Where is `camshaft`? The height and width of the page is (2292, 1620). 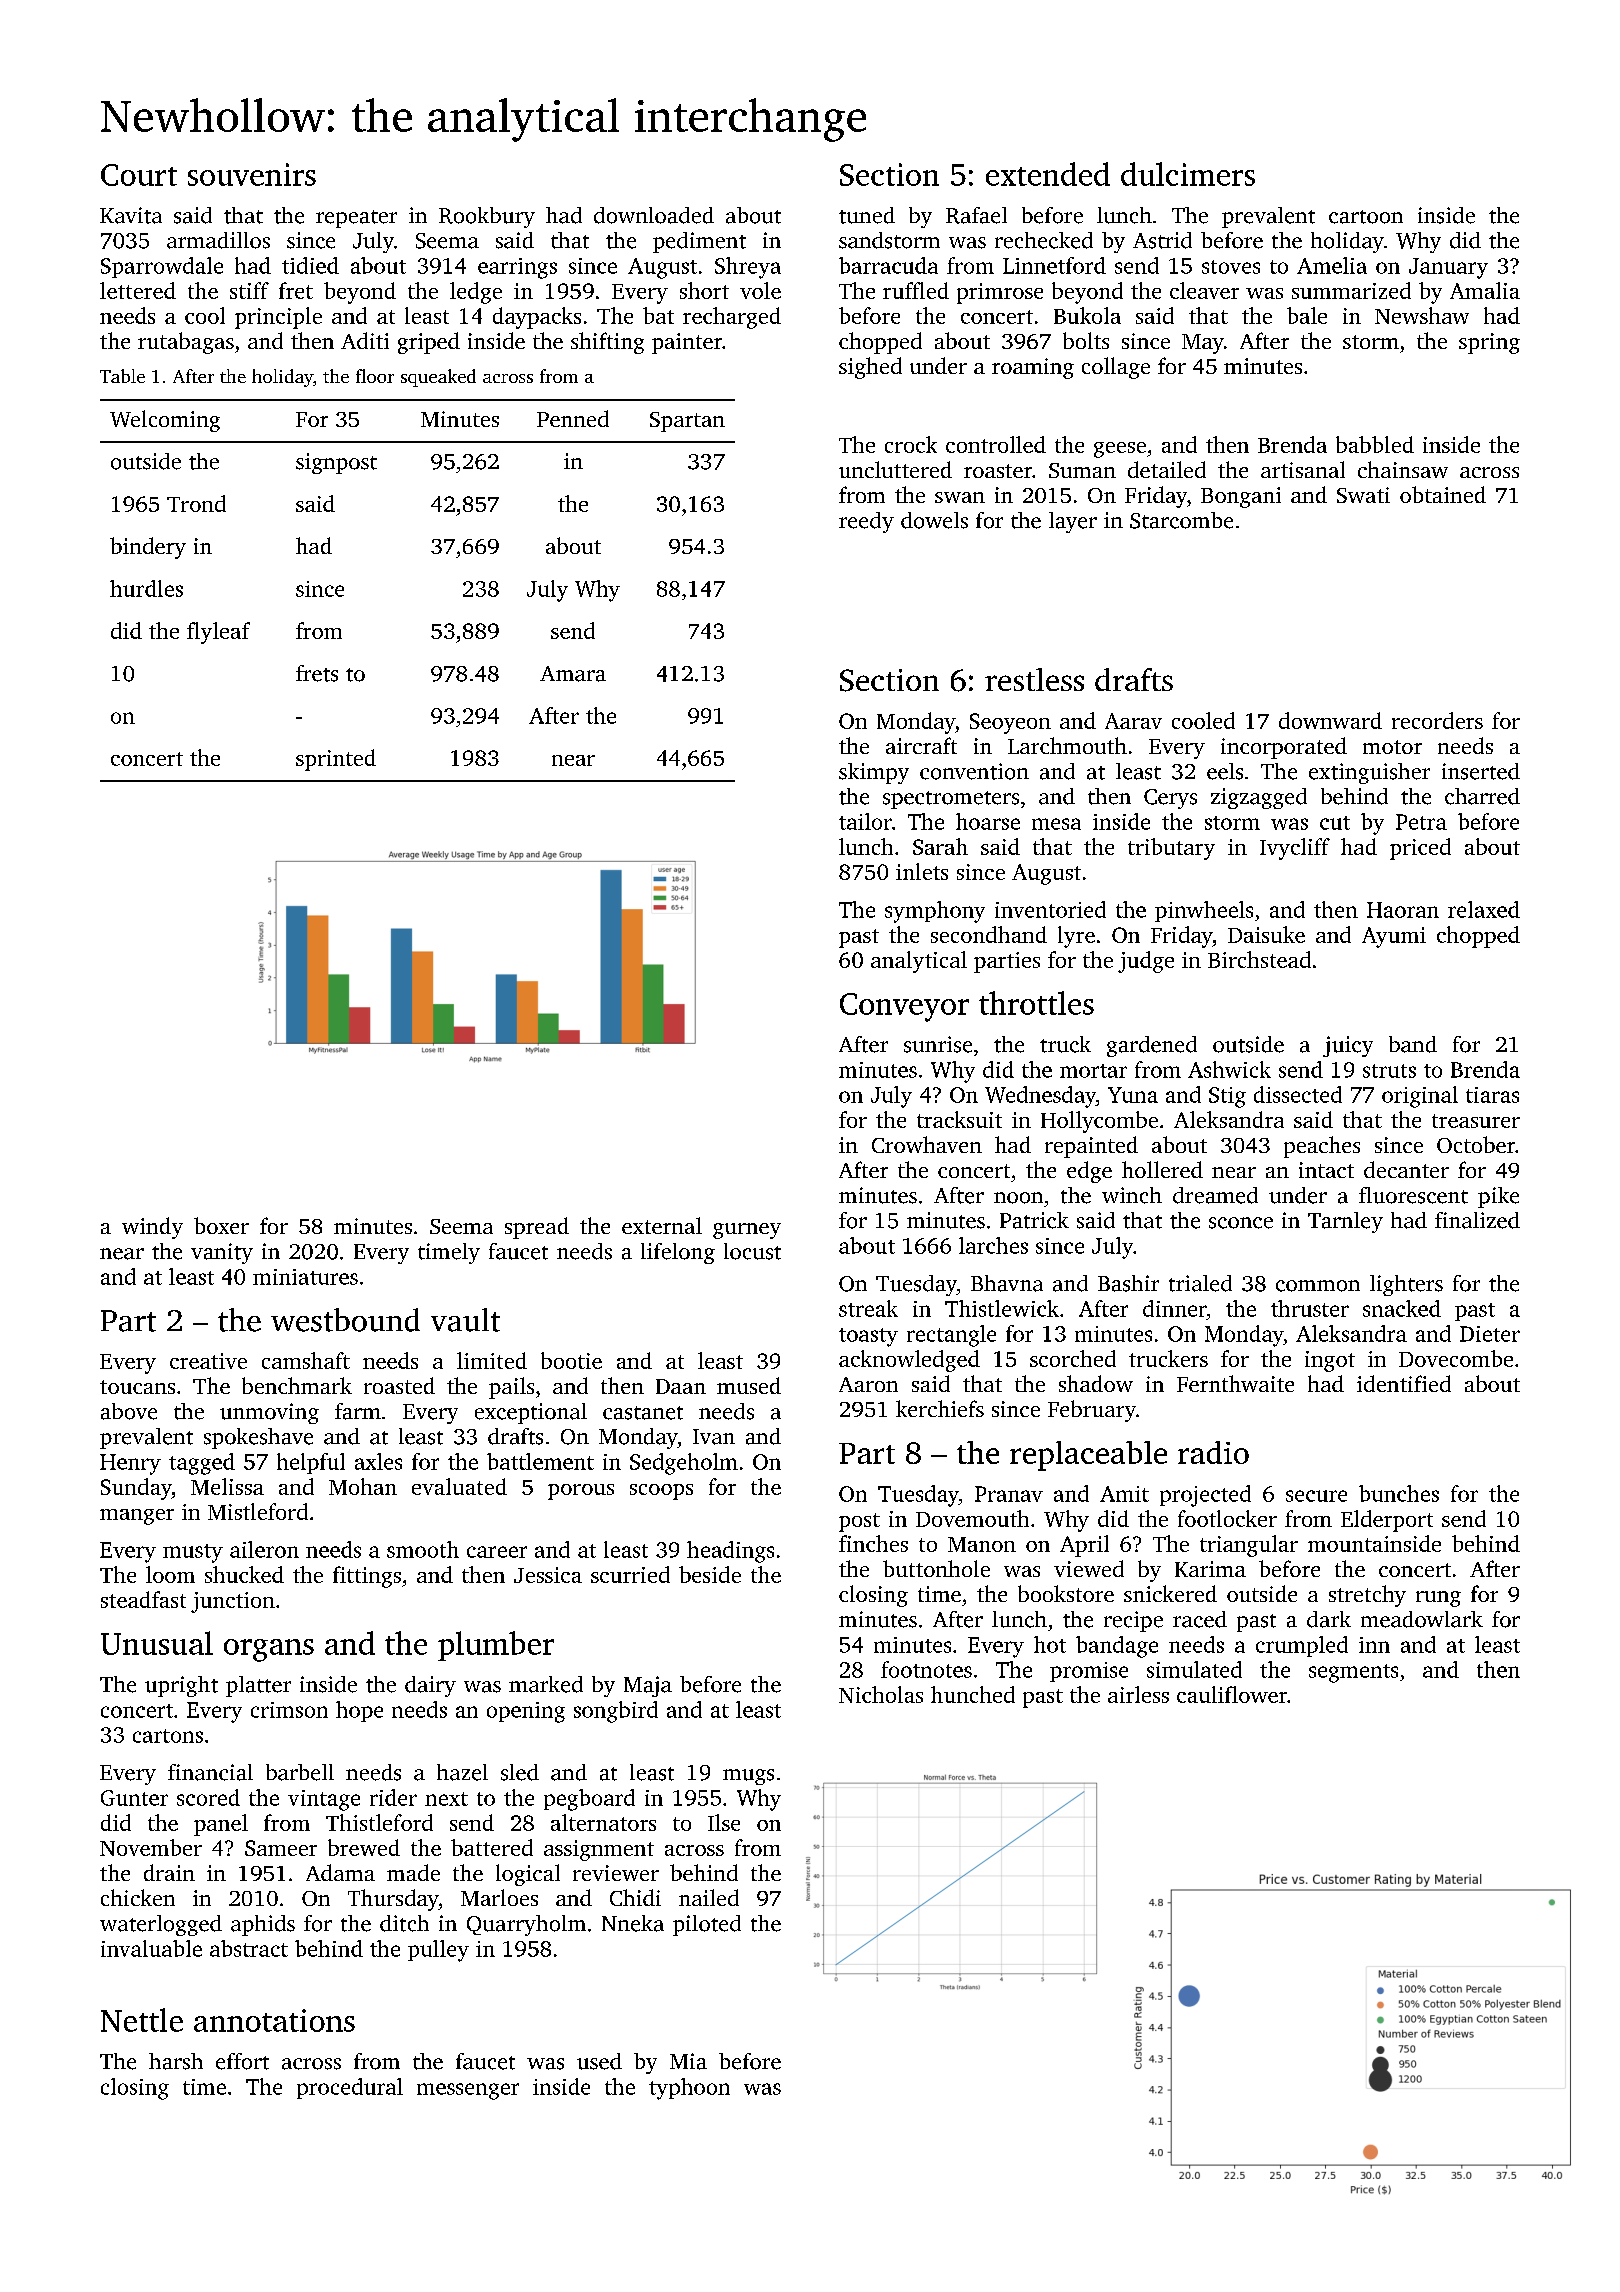 camshaft is located at coordinates (306, 1360).
